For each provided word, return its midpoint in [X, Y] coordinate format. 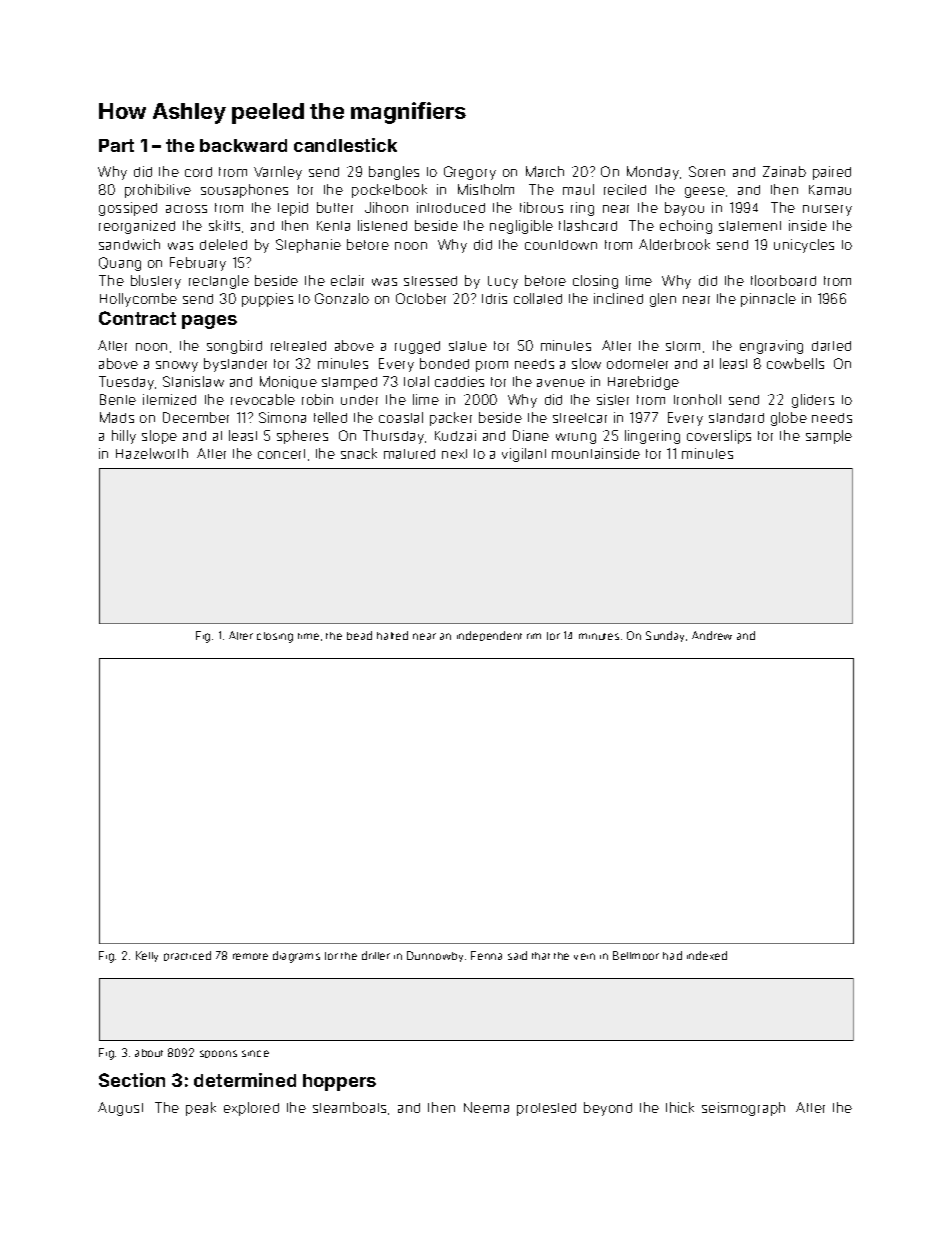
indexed [707, 955]
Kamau [830, 190]
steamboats [349, 1107]
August [120, 1109]
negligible [521, 227]
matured [409, 454]
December [196, 417]
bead [359, 635]
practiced [187, 956]
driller [376, 955]
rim [534, 636]
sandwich [129, 244]
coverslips [719, 437]
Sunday [665, 636]
